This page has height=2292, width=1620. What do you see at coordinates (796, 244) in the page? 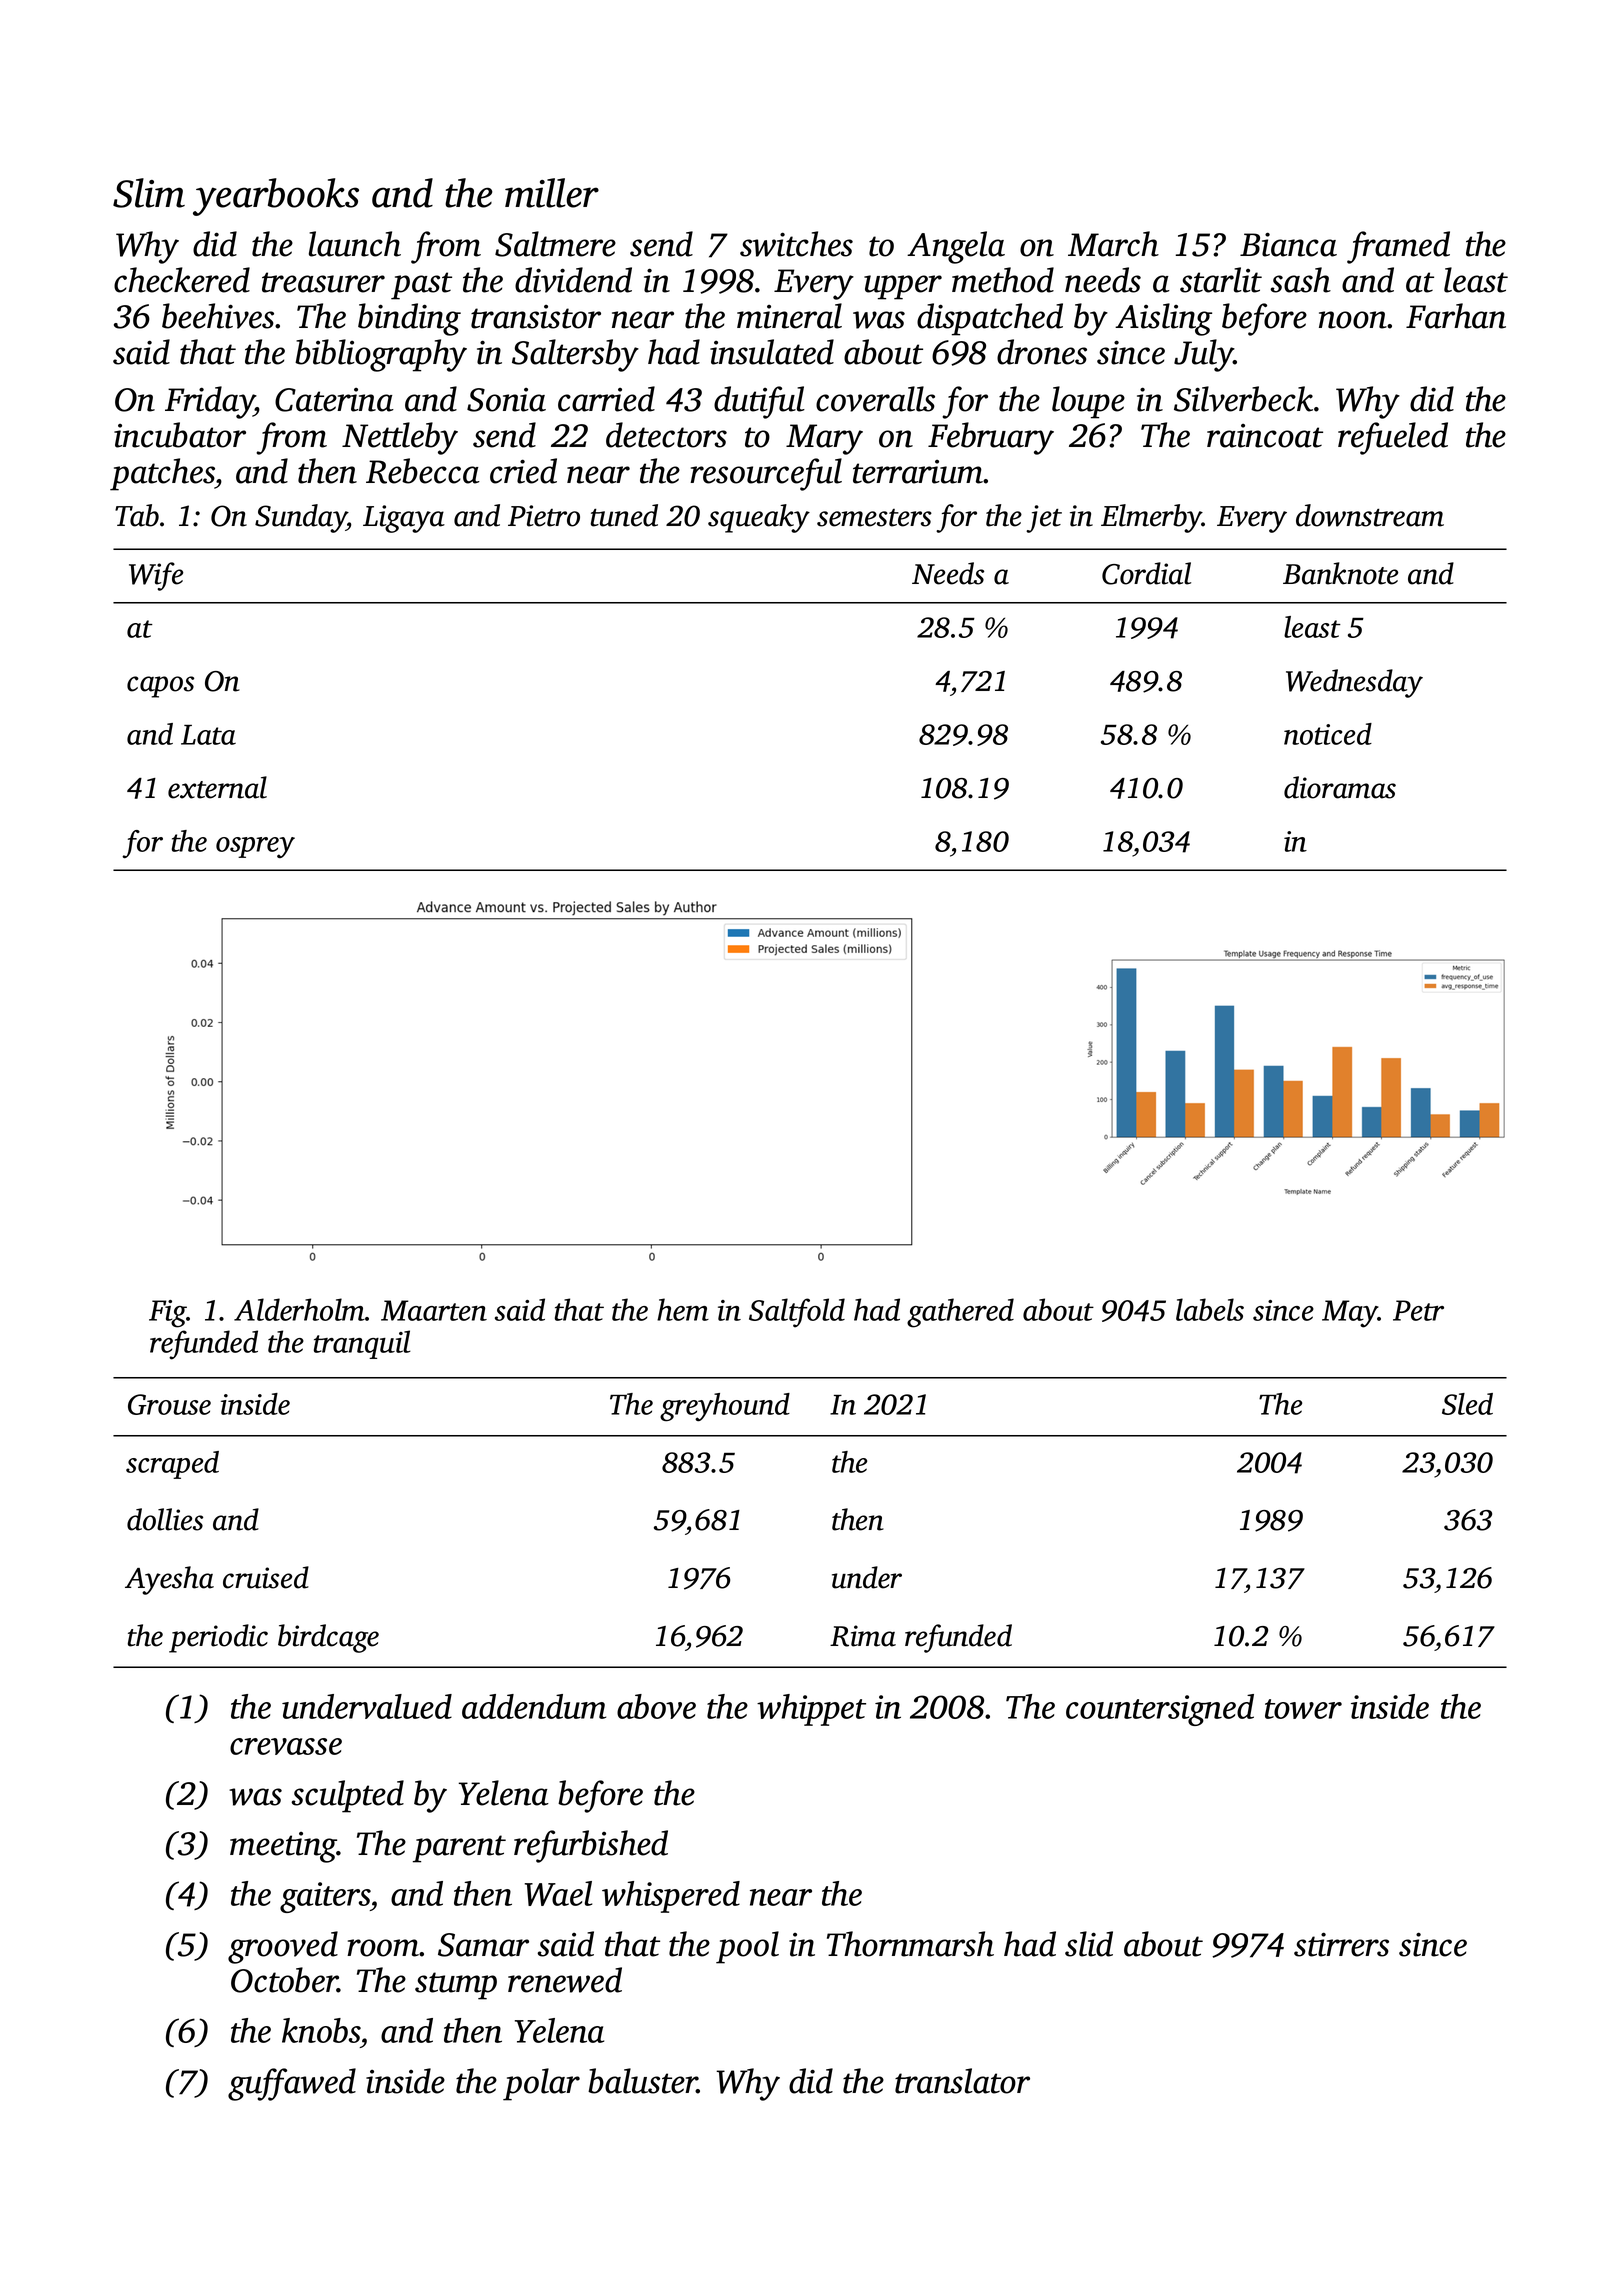
I see `switches` at bounding box center [796, 244].
